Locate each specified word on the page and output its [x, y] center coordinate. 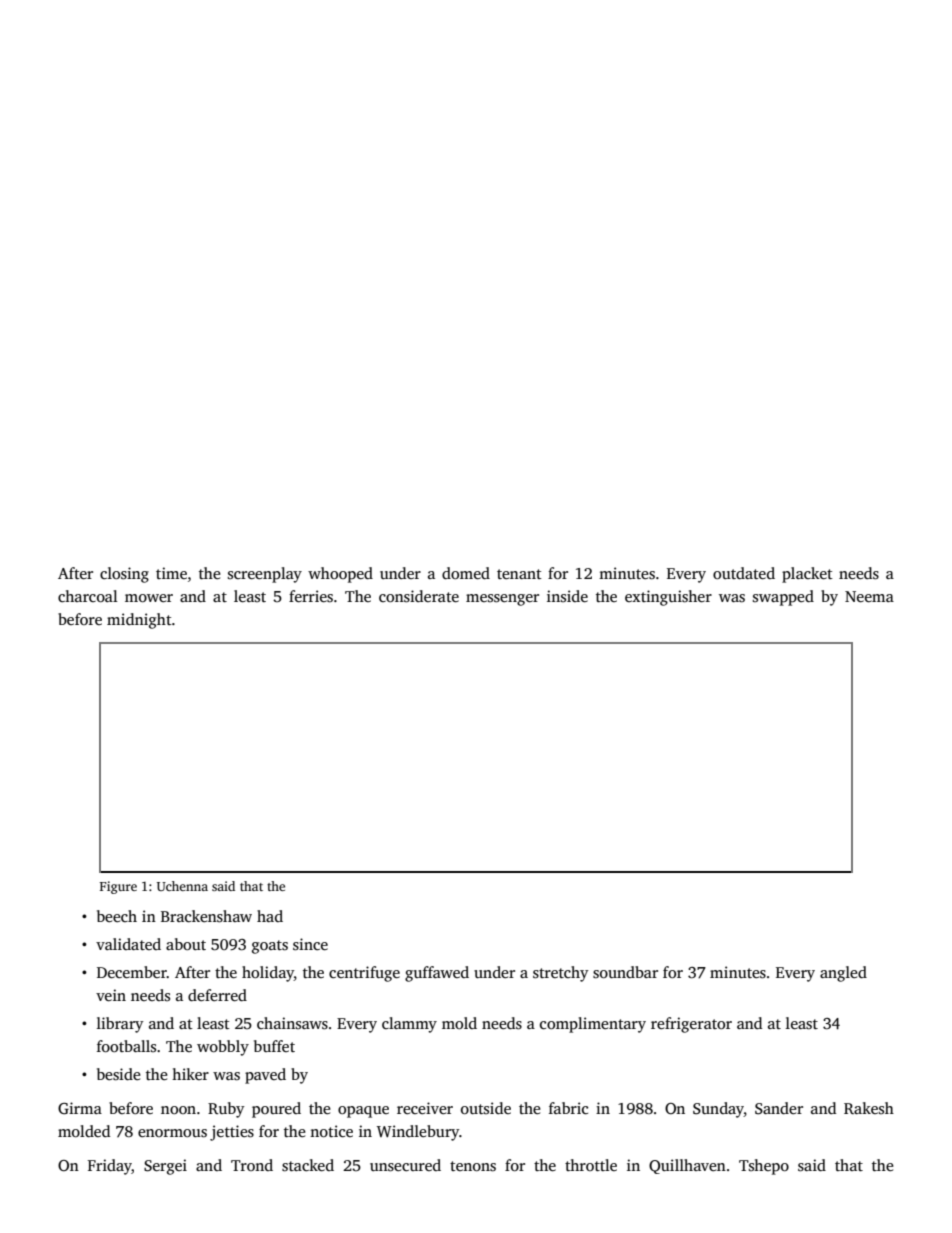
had [270, 916]
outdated [744, 573]
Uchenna [182, 886]
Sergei [165, 1167]
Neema [869, 596]
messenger [502, 600]
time [171, 573]
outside [486, 1108]
